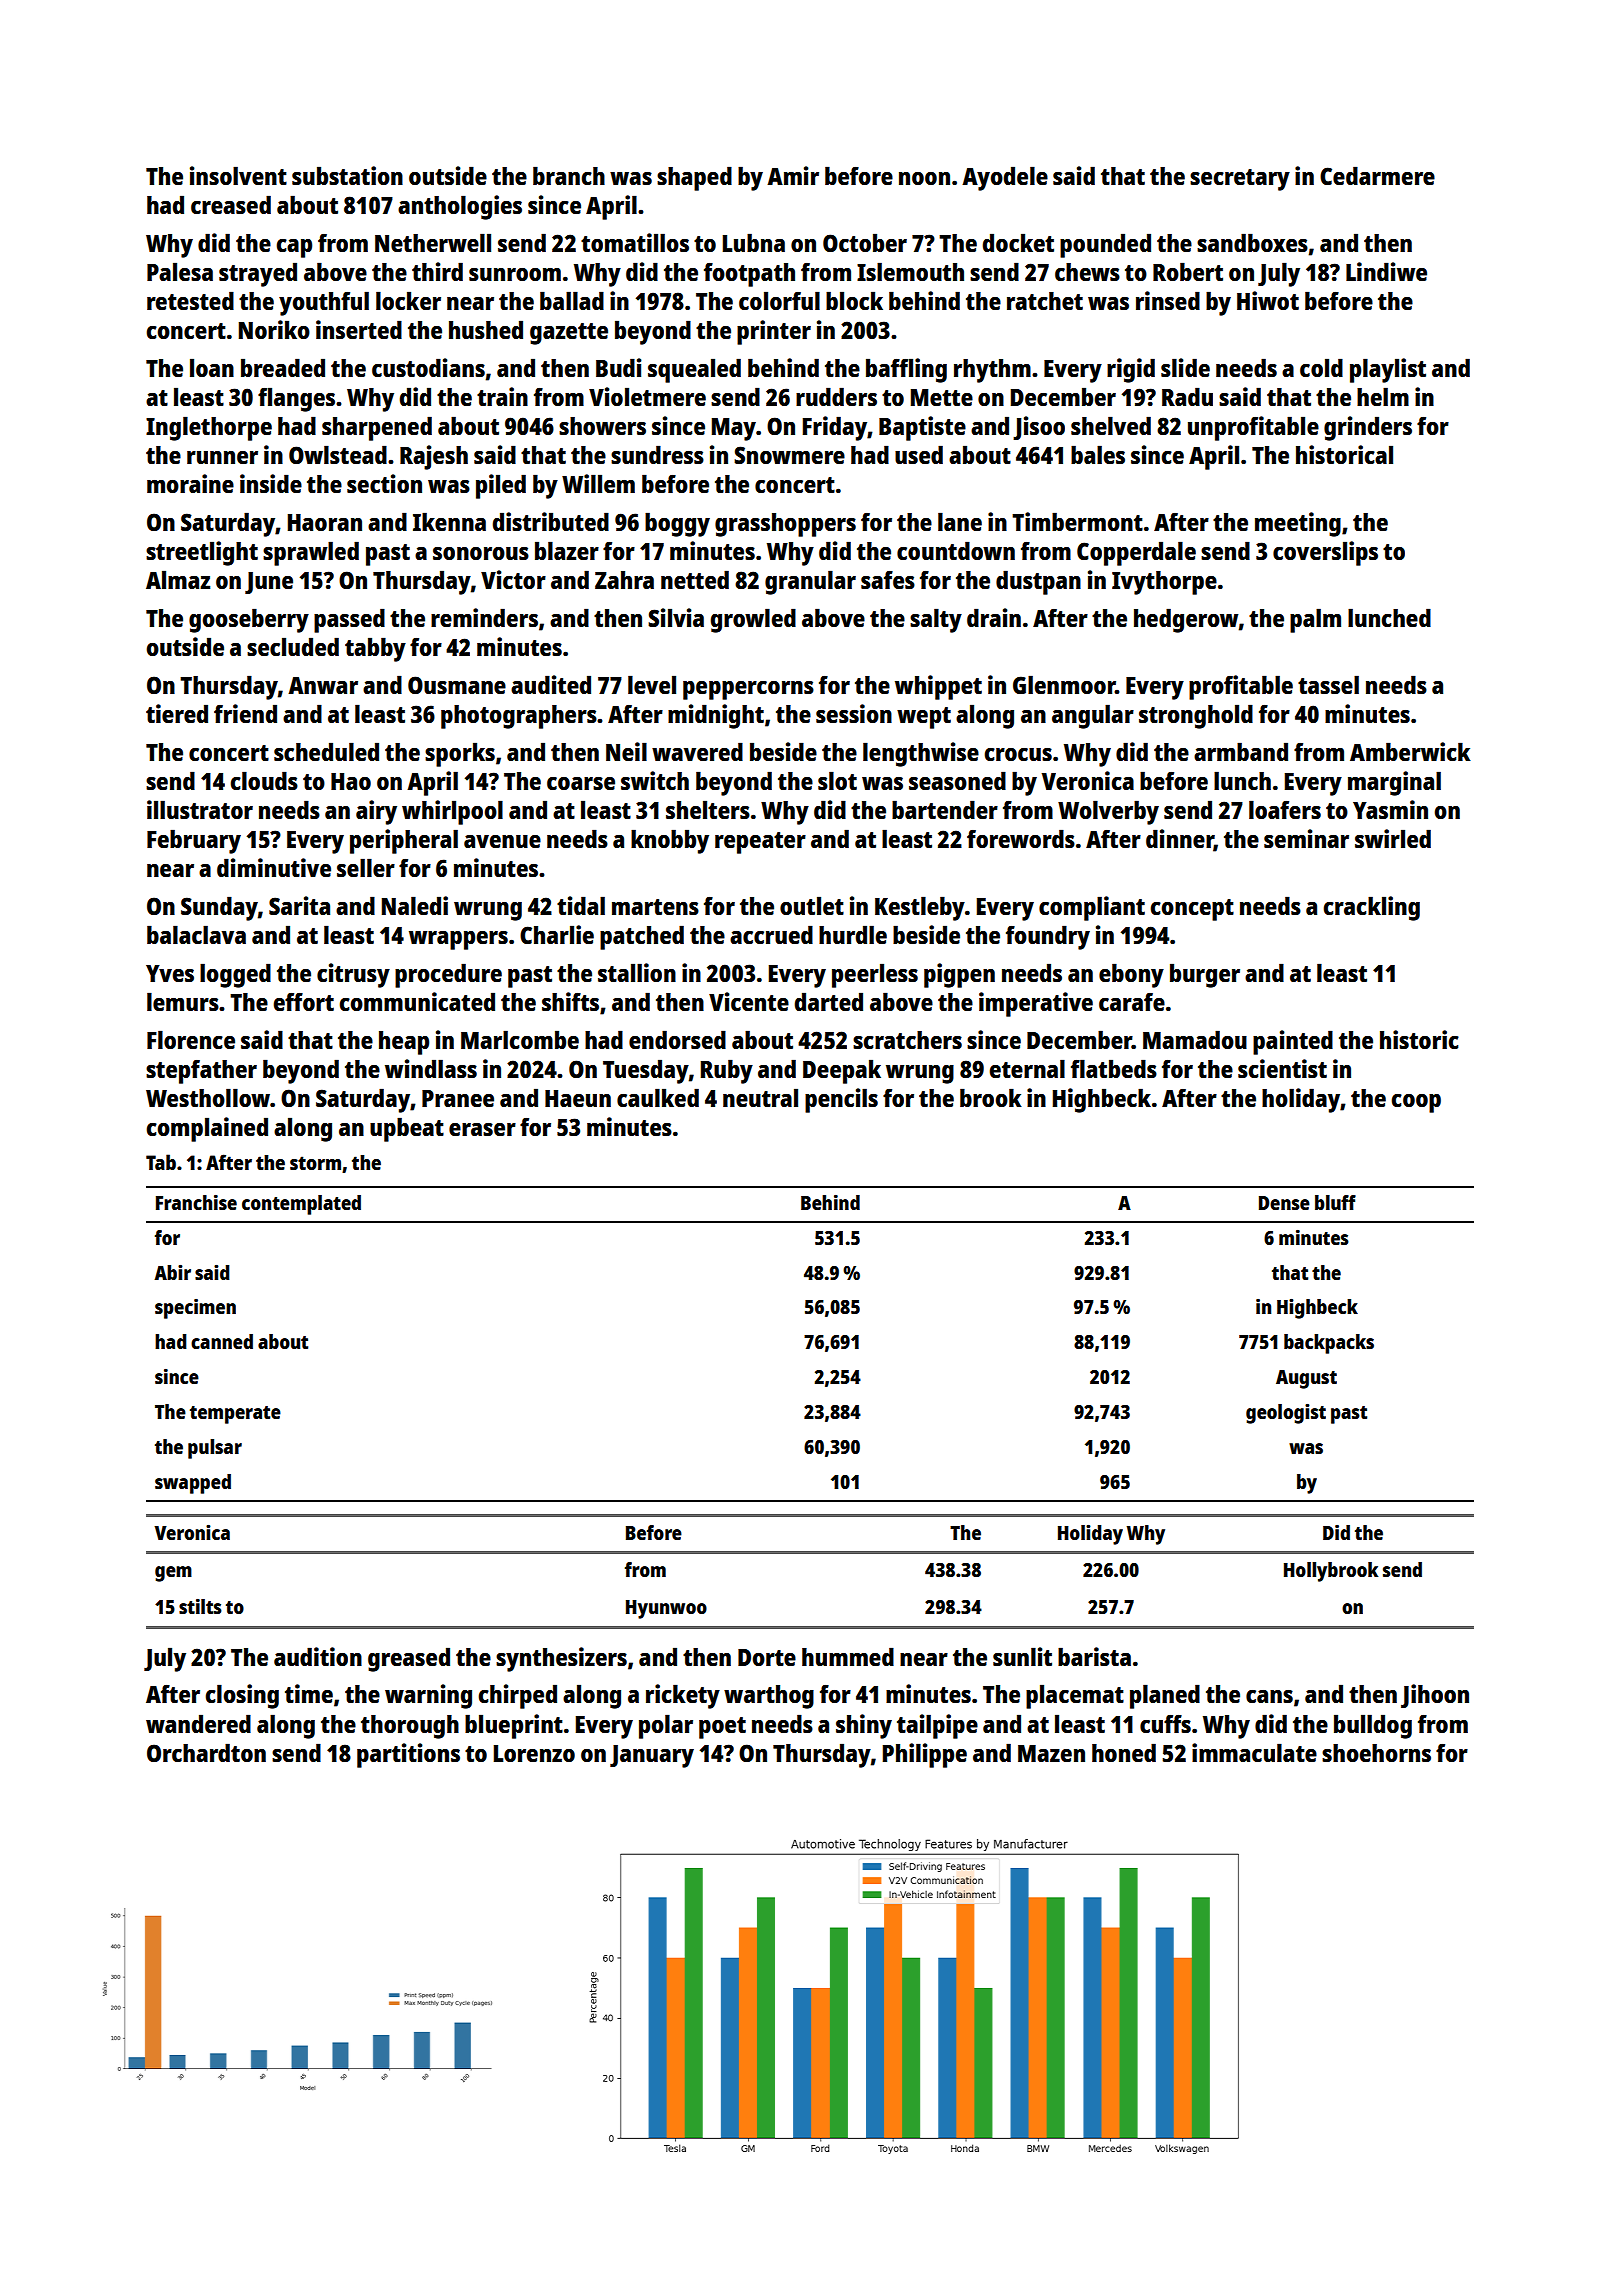 This document has width=1620, height=2292. I want to click on Zahra, so click(624, 580).
